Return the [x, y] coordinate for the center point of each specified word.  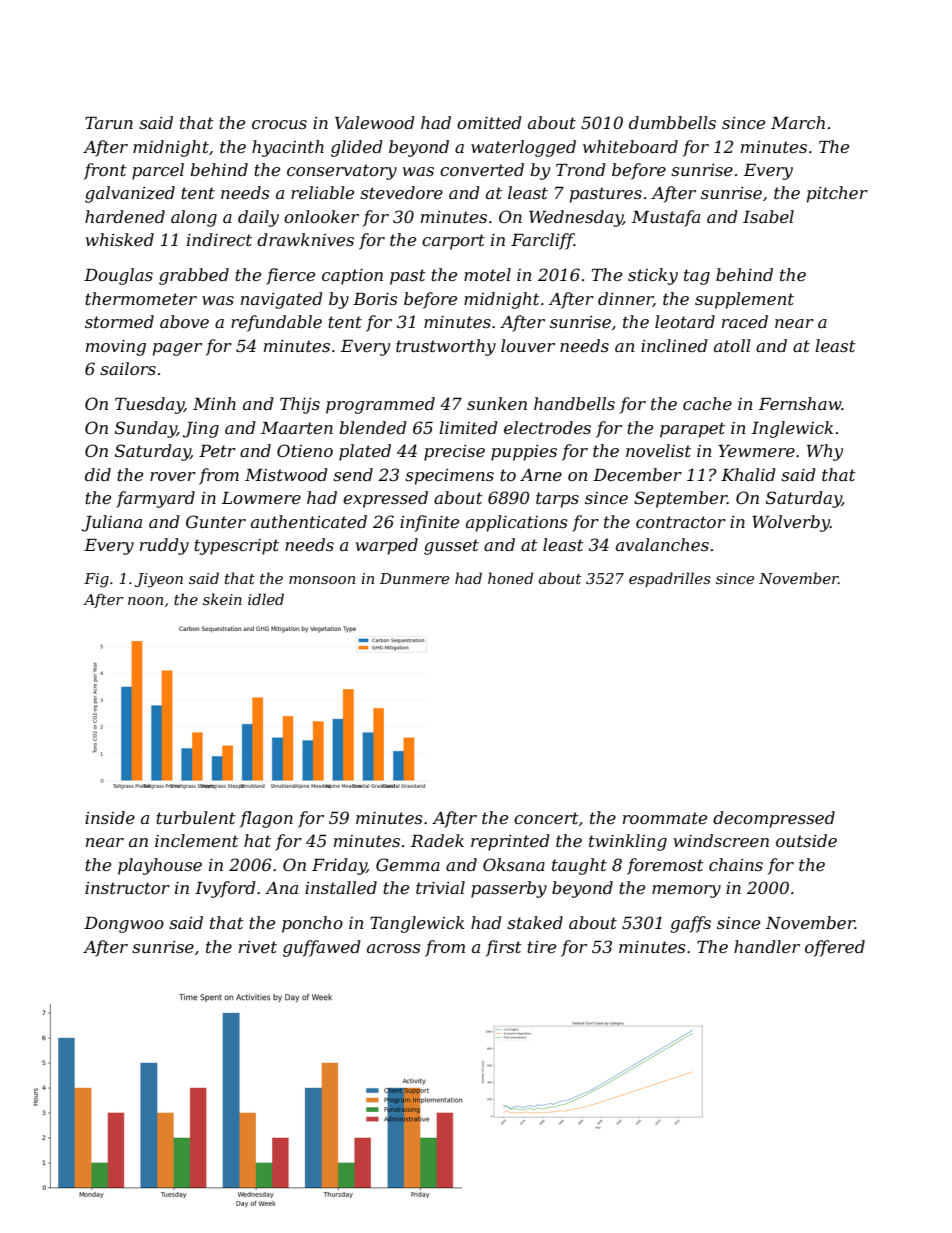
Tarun [109, 123]
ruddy [164, 546]
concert [546, 818]
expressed [385, 499]
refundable [276, 323]
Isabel [768, 216]
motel [487, 274]
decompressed [774, 819]
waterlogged [523, 148]
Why [825, 452]
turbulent [196, 817]
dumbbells [672, 122]
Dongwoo [124, 925]
